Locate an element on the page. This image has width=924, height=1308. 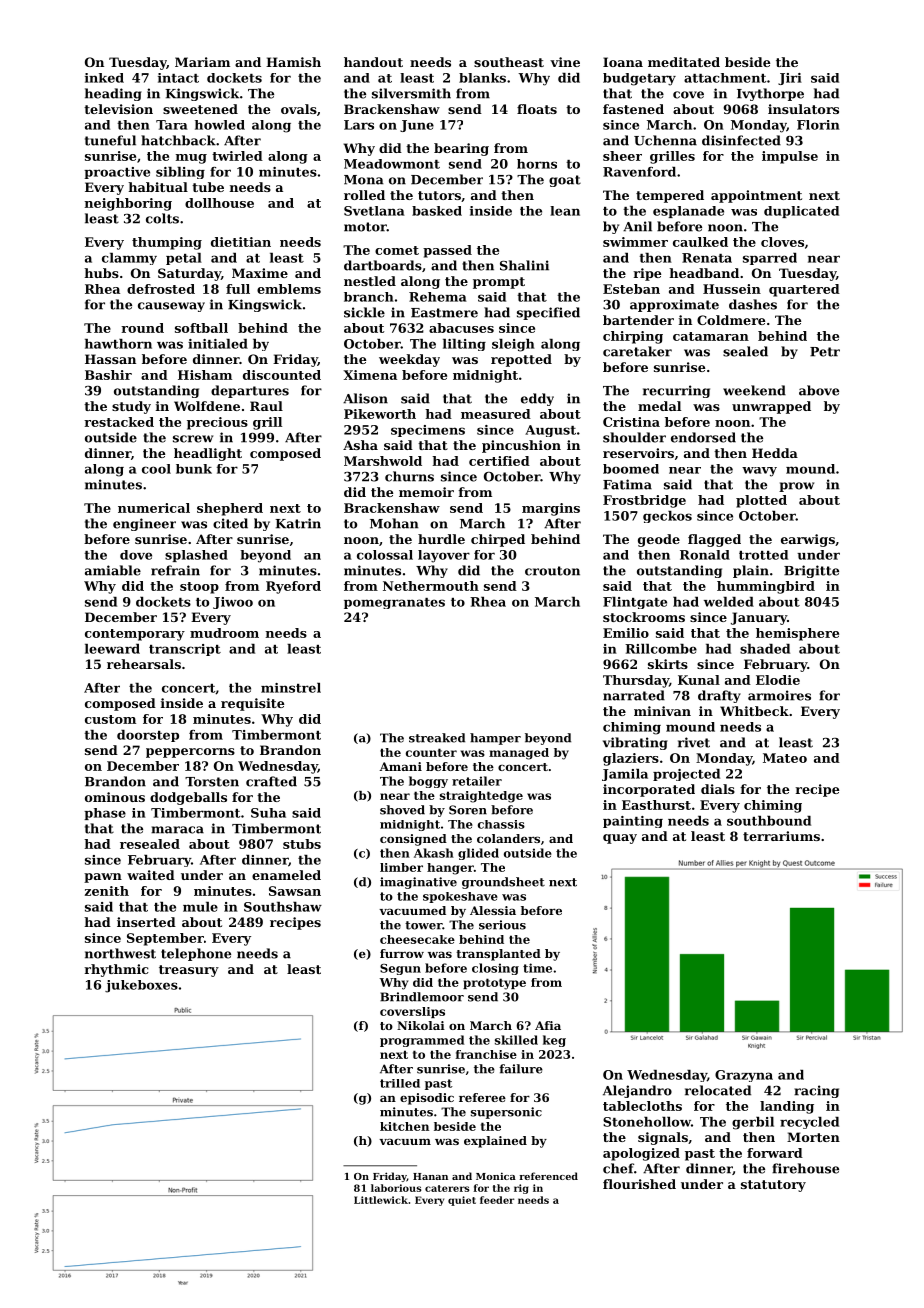
Rillcombe is located at coordinates (661, 649).
